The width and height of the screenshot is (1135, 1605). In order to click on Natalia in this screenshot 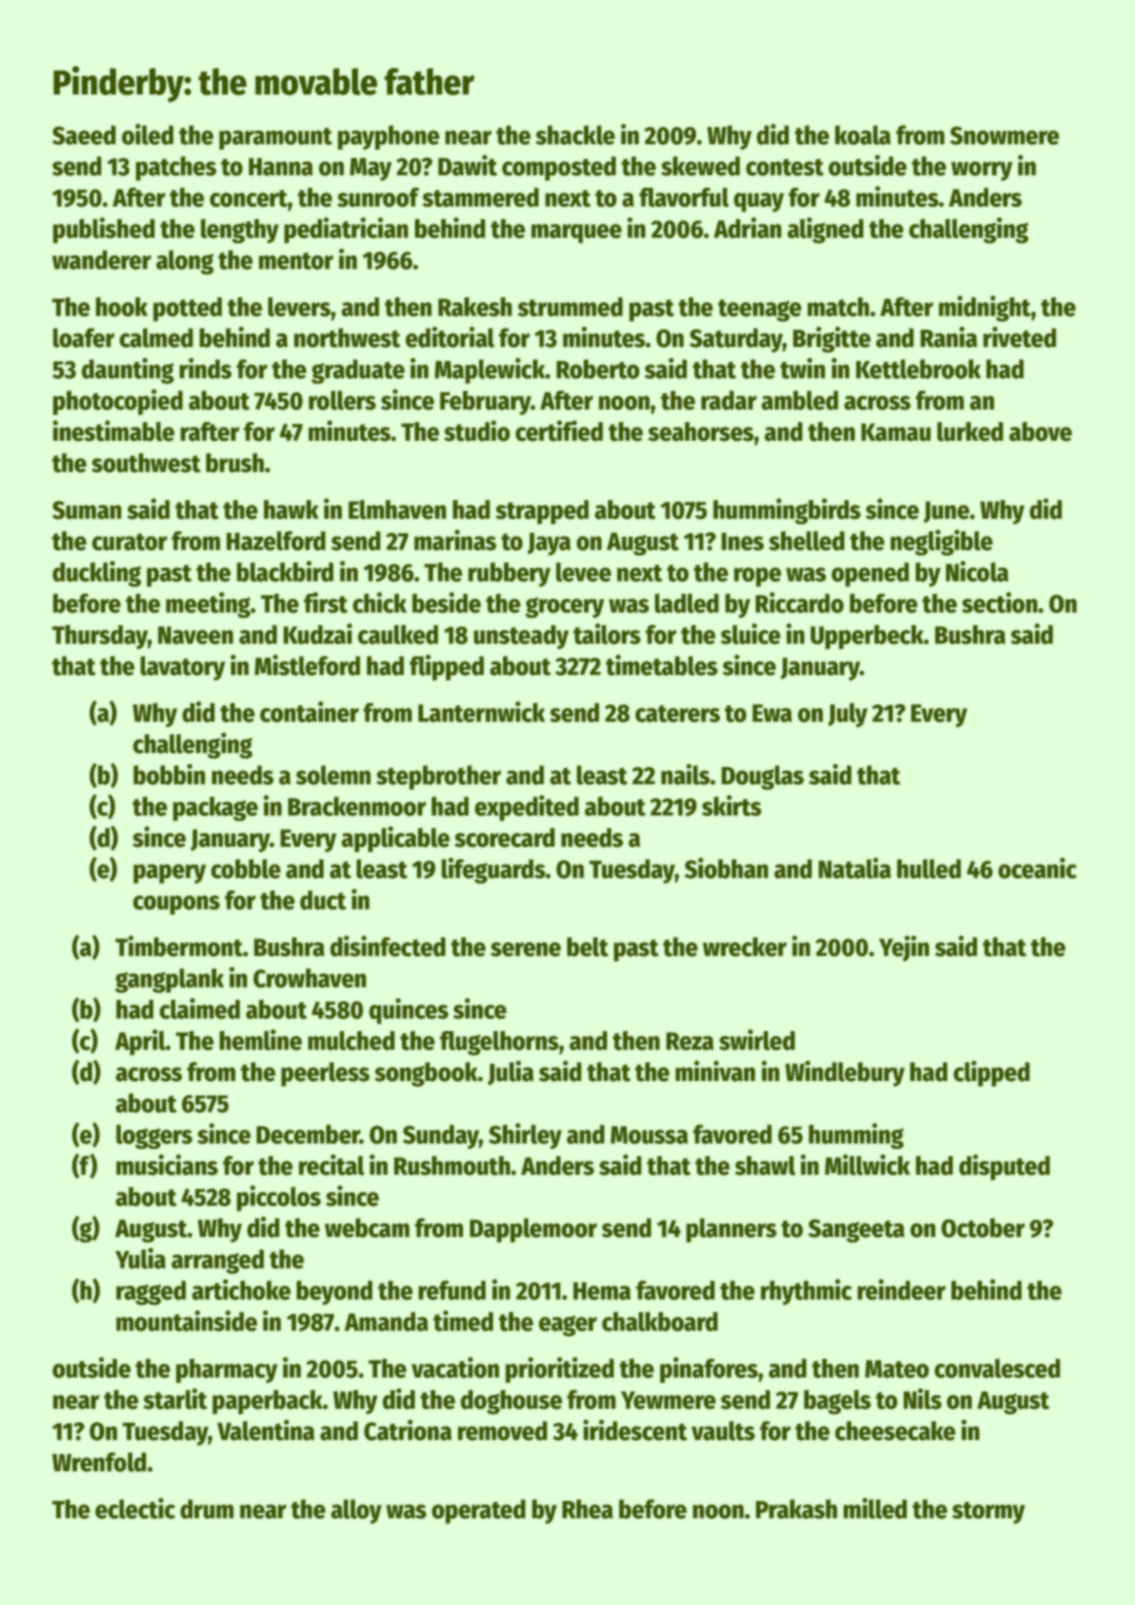, I will do `click(854, 868)`.
